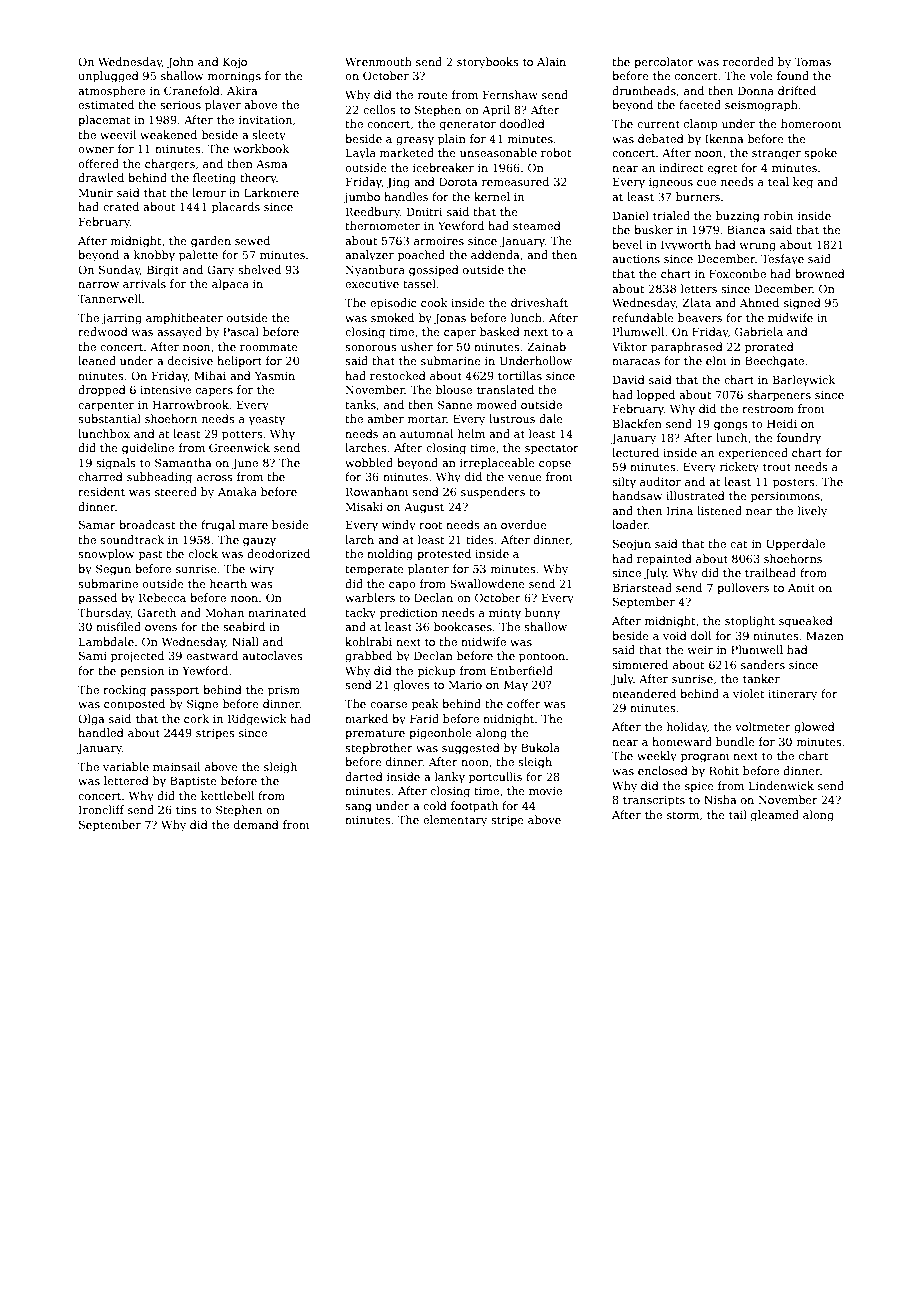 The width and height of the page is (924, 1308). Describe the element at coordinates (748, 61) in the page. I see `recorded` at that location.
